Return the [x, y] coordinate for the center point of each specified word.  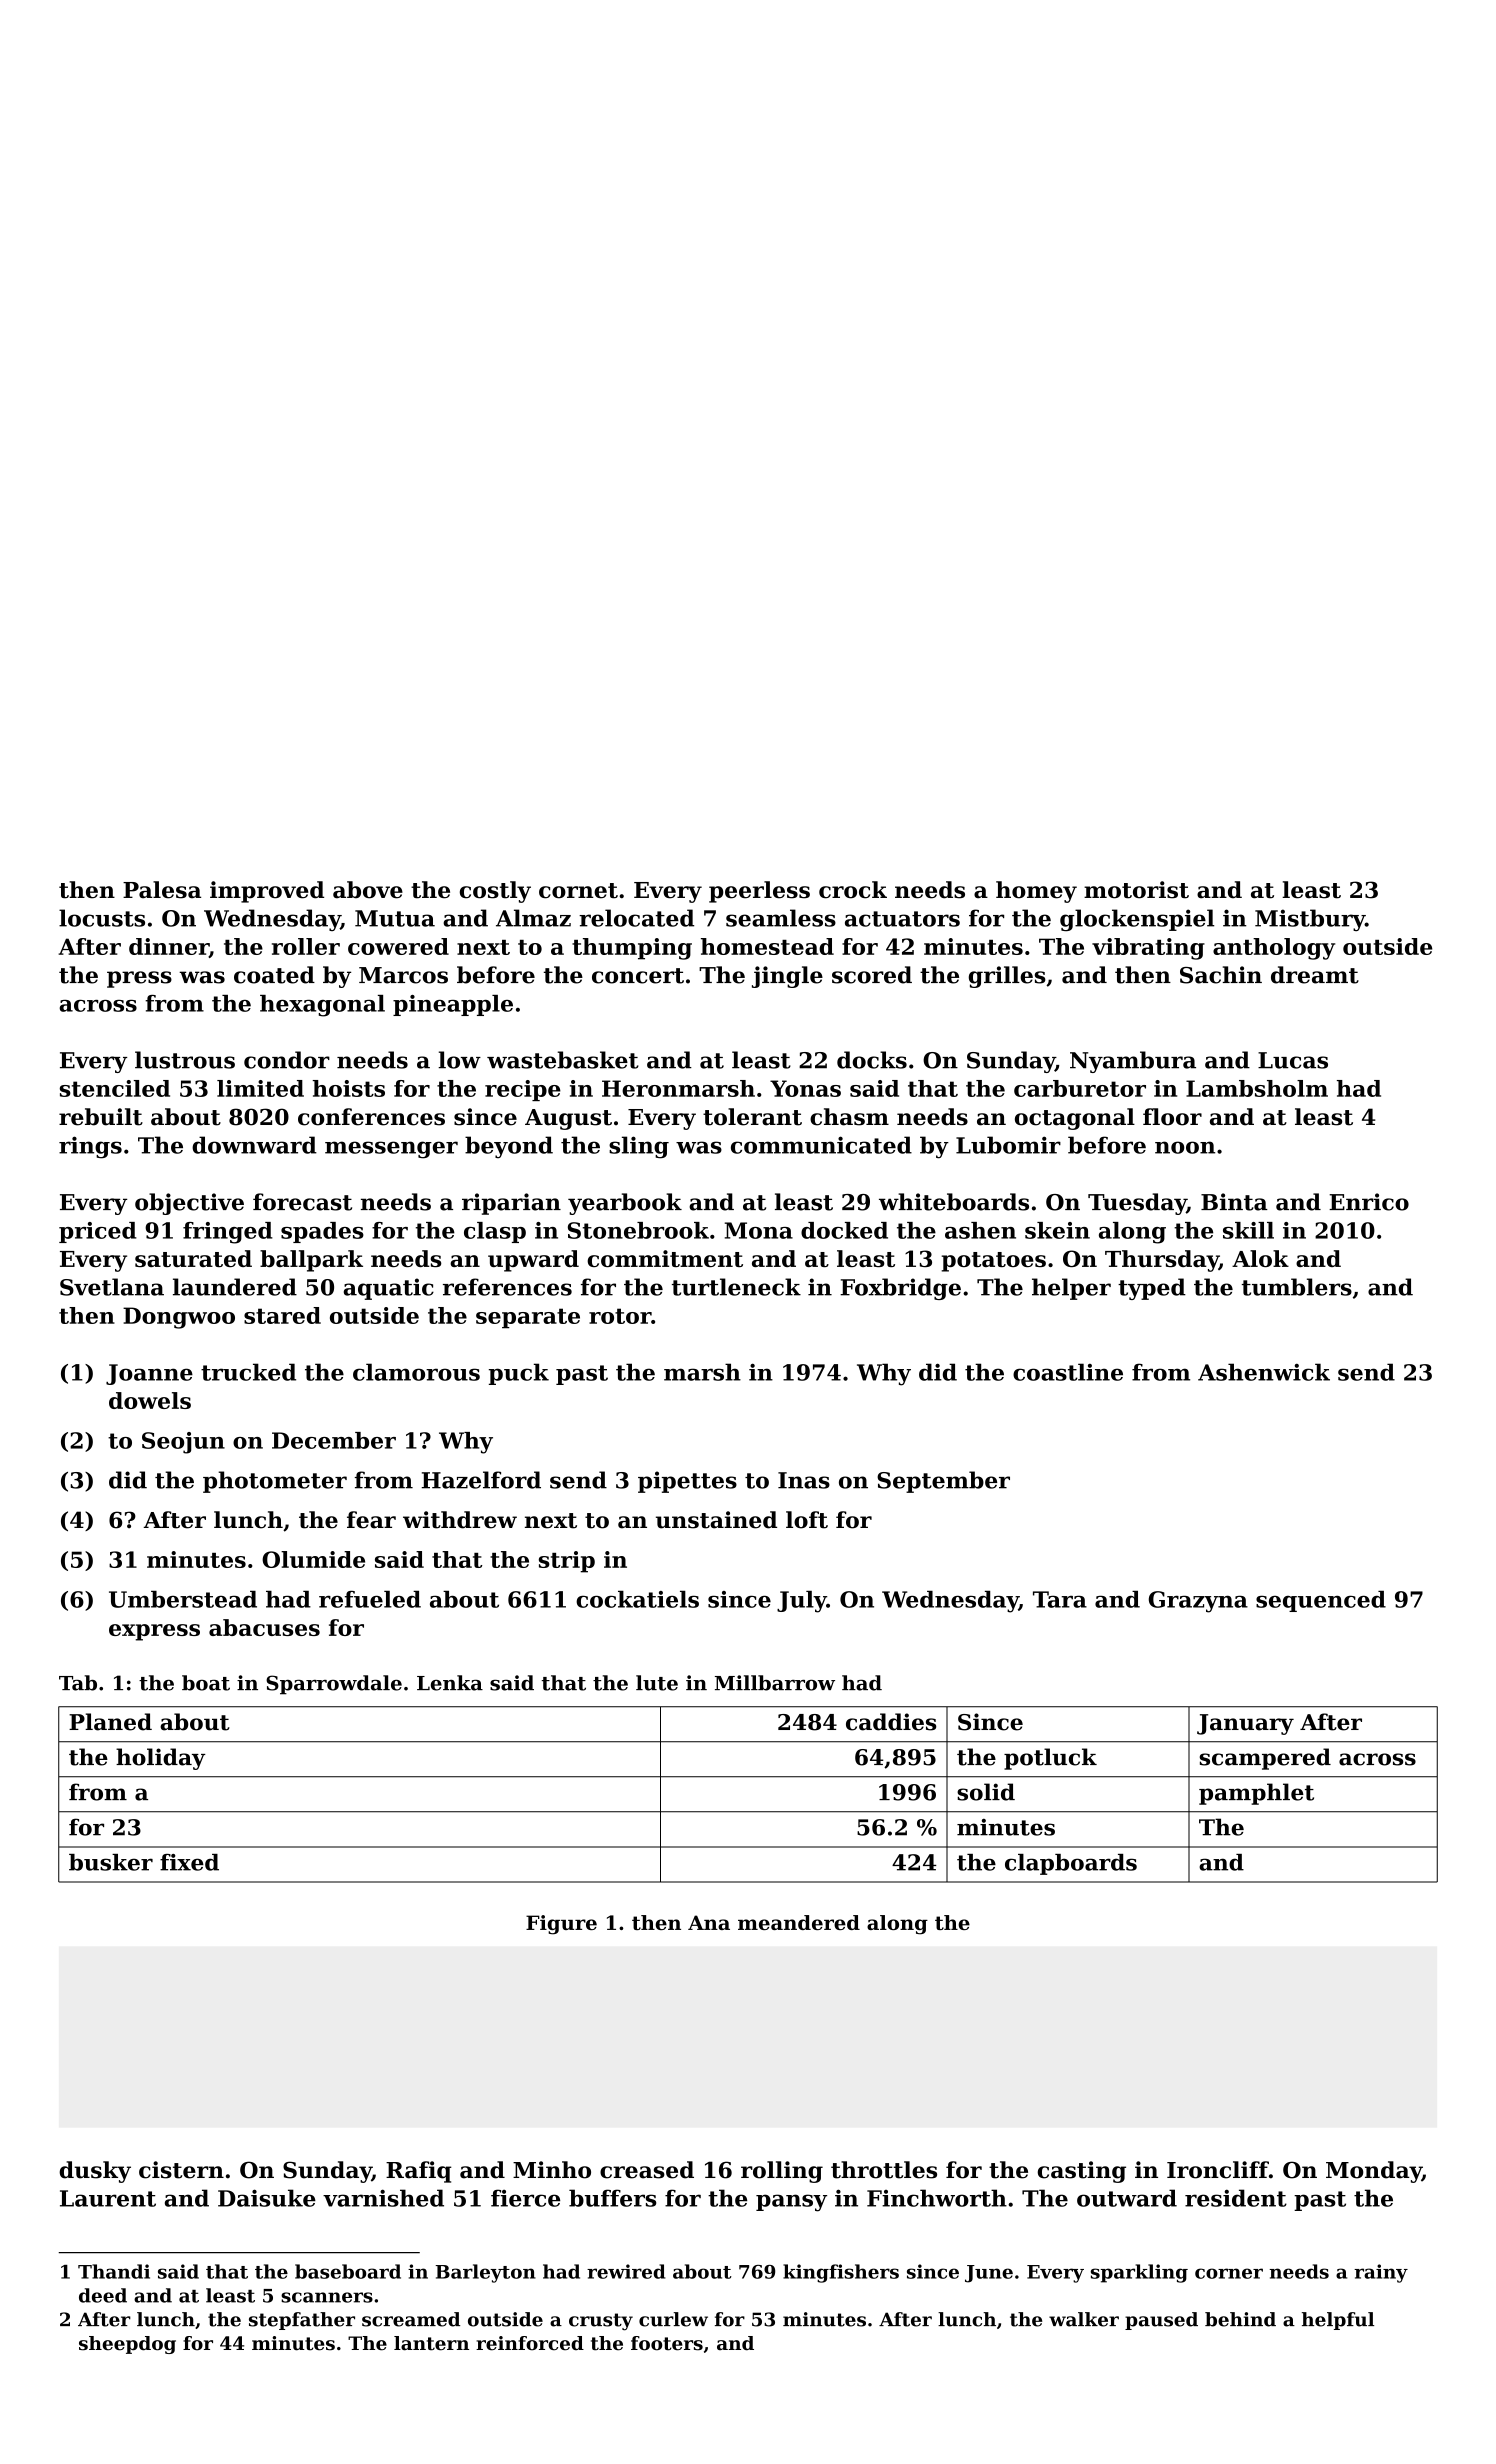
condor [287, 1060]
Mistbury [1310, 920]
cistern [181, 2170]
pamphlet [1256, 1794]
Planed [110, 1722]
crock [853, 890]
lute [657, 1683]
